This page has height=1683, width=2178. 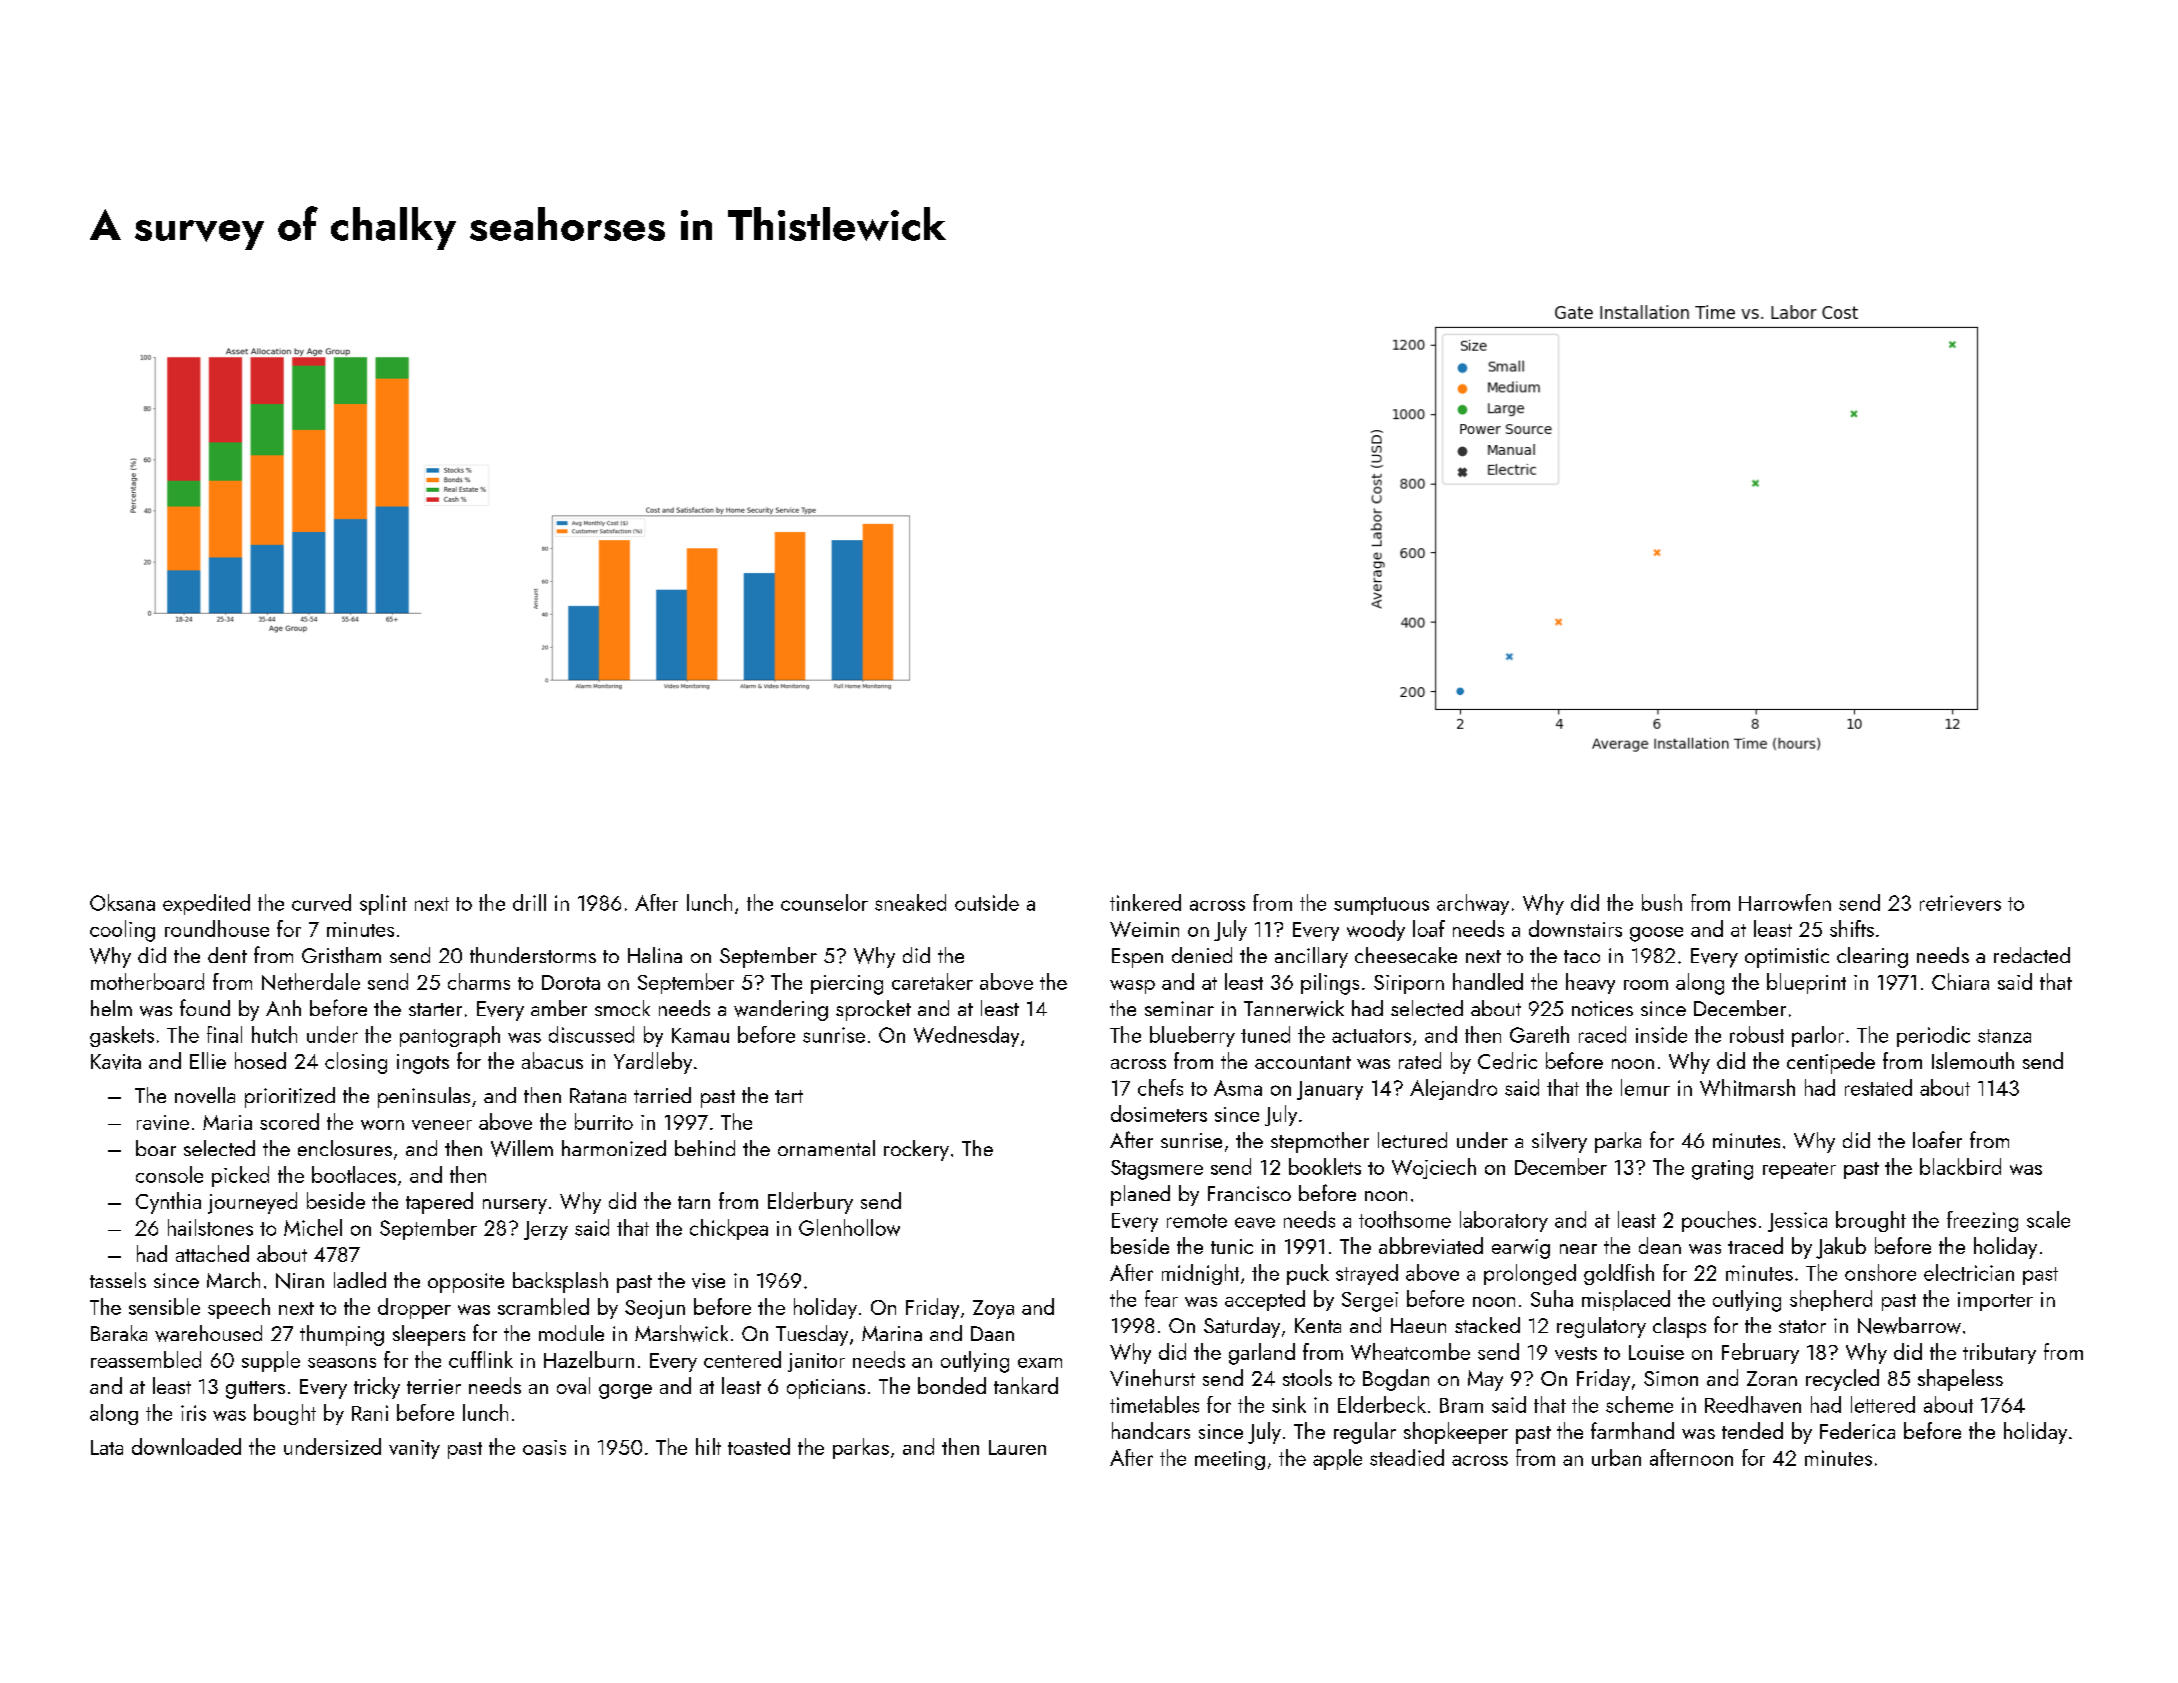 I want to click on vise, so click(x=708, y=1281).
